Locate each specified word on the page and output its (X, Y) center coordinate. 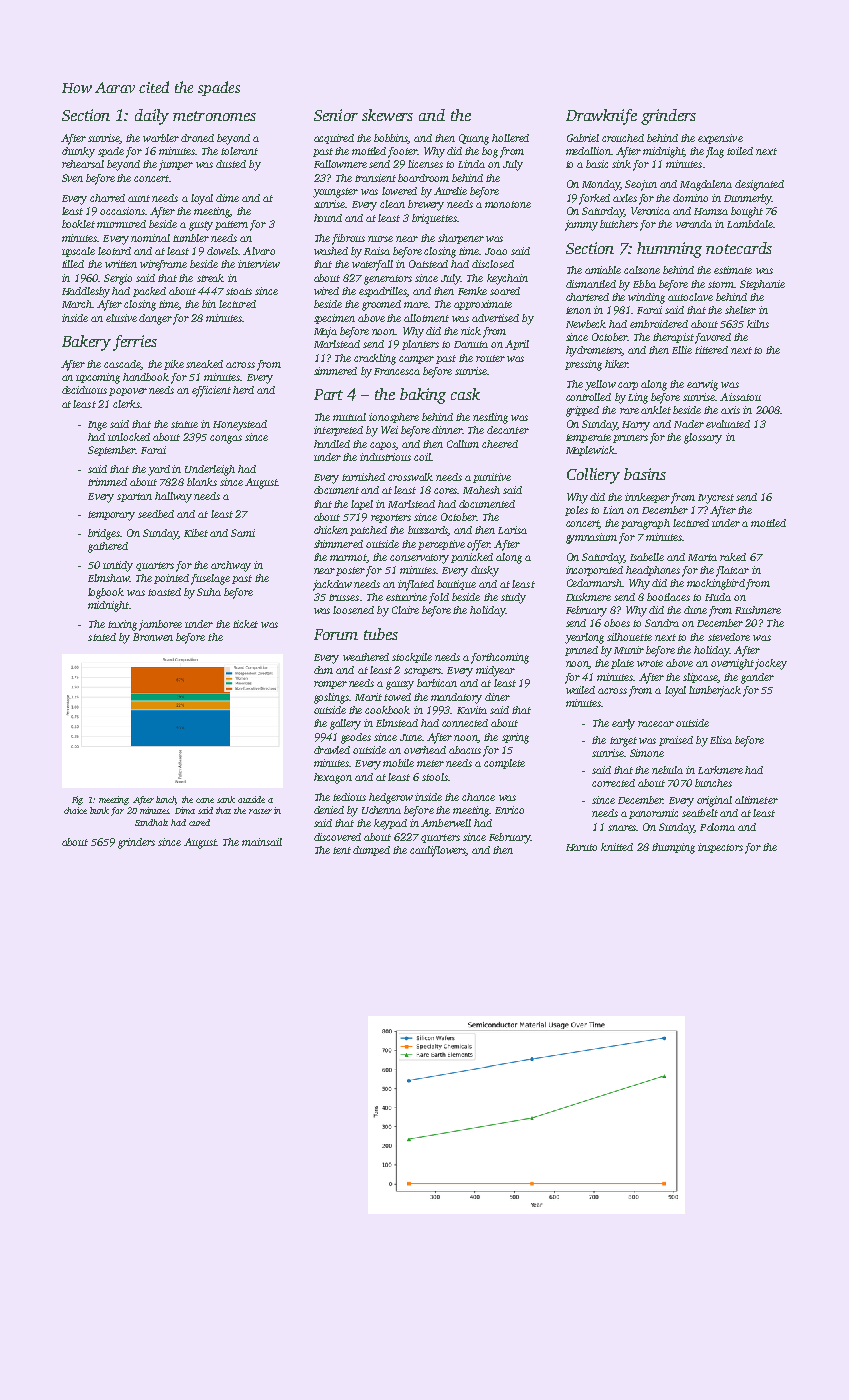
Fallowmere (340, 164)
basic (597, 164)
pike (174, 365)
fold (439, 598)
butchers (619, 224)
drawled (332, 750)
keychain (507, 279)
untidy (118, 566)
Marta (702, 557)
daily (152, 117)
